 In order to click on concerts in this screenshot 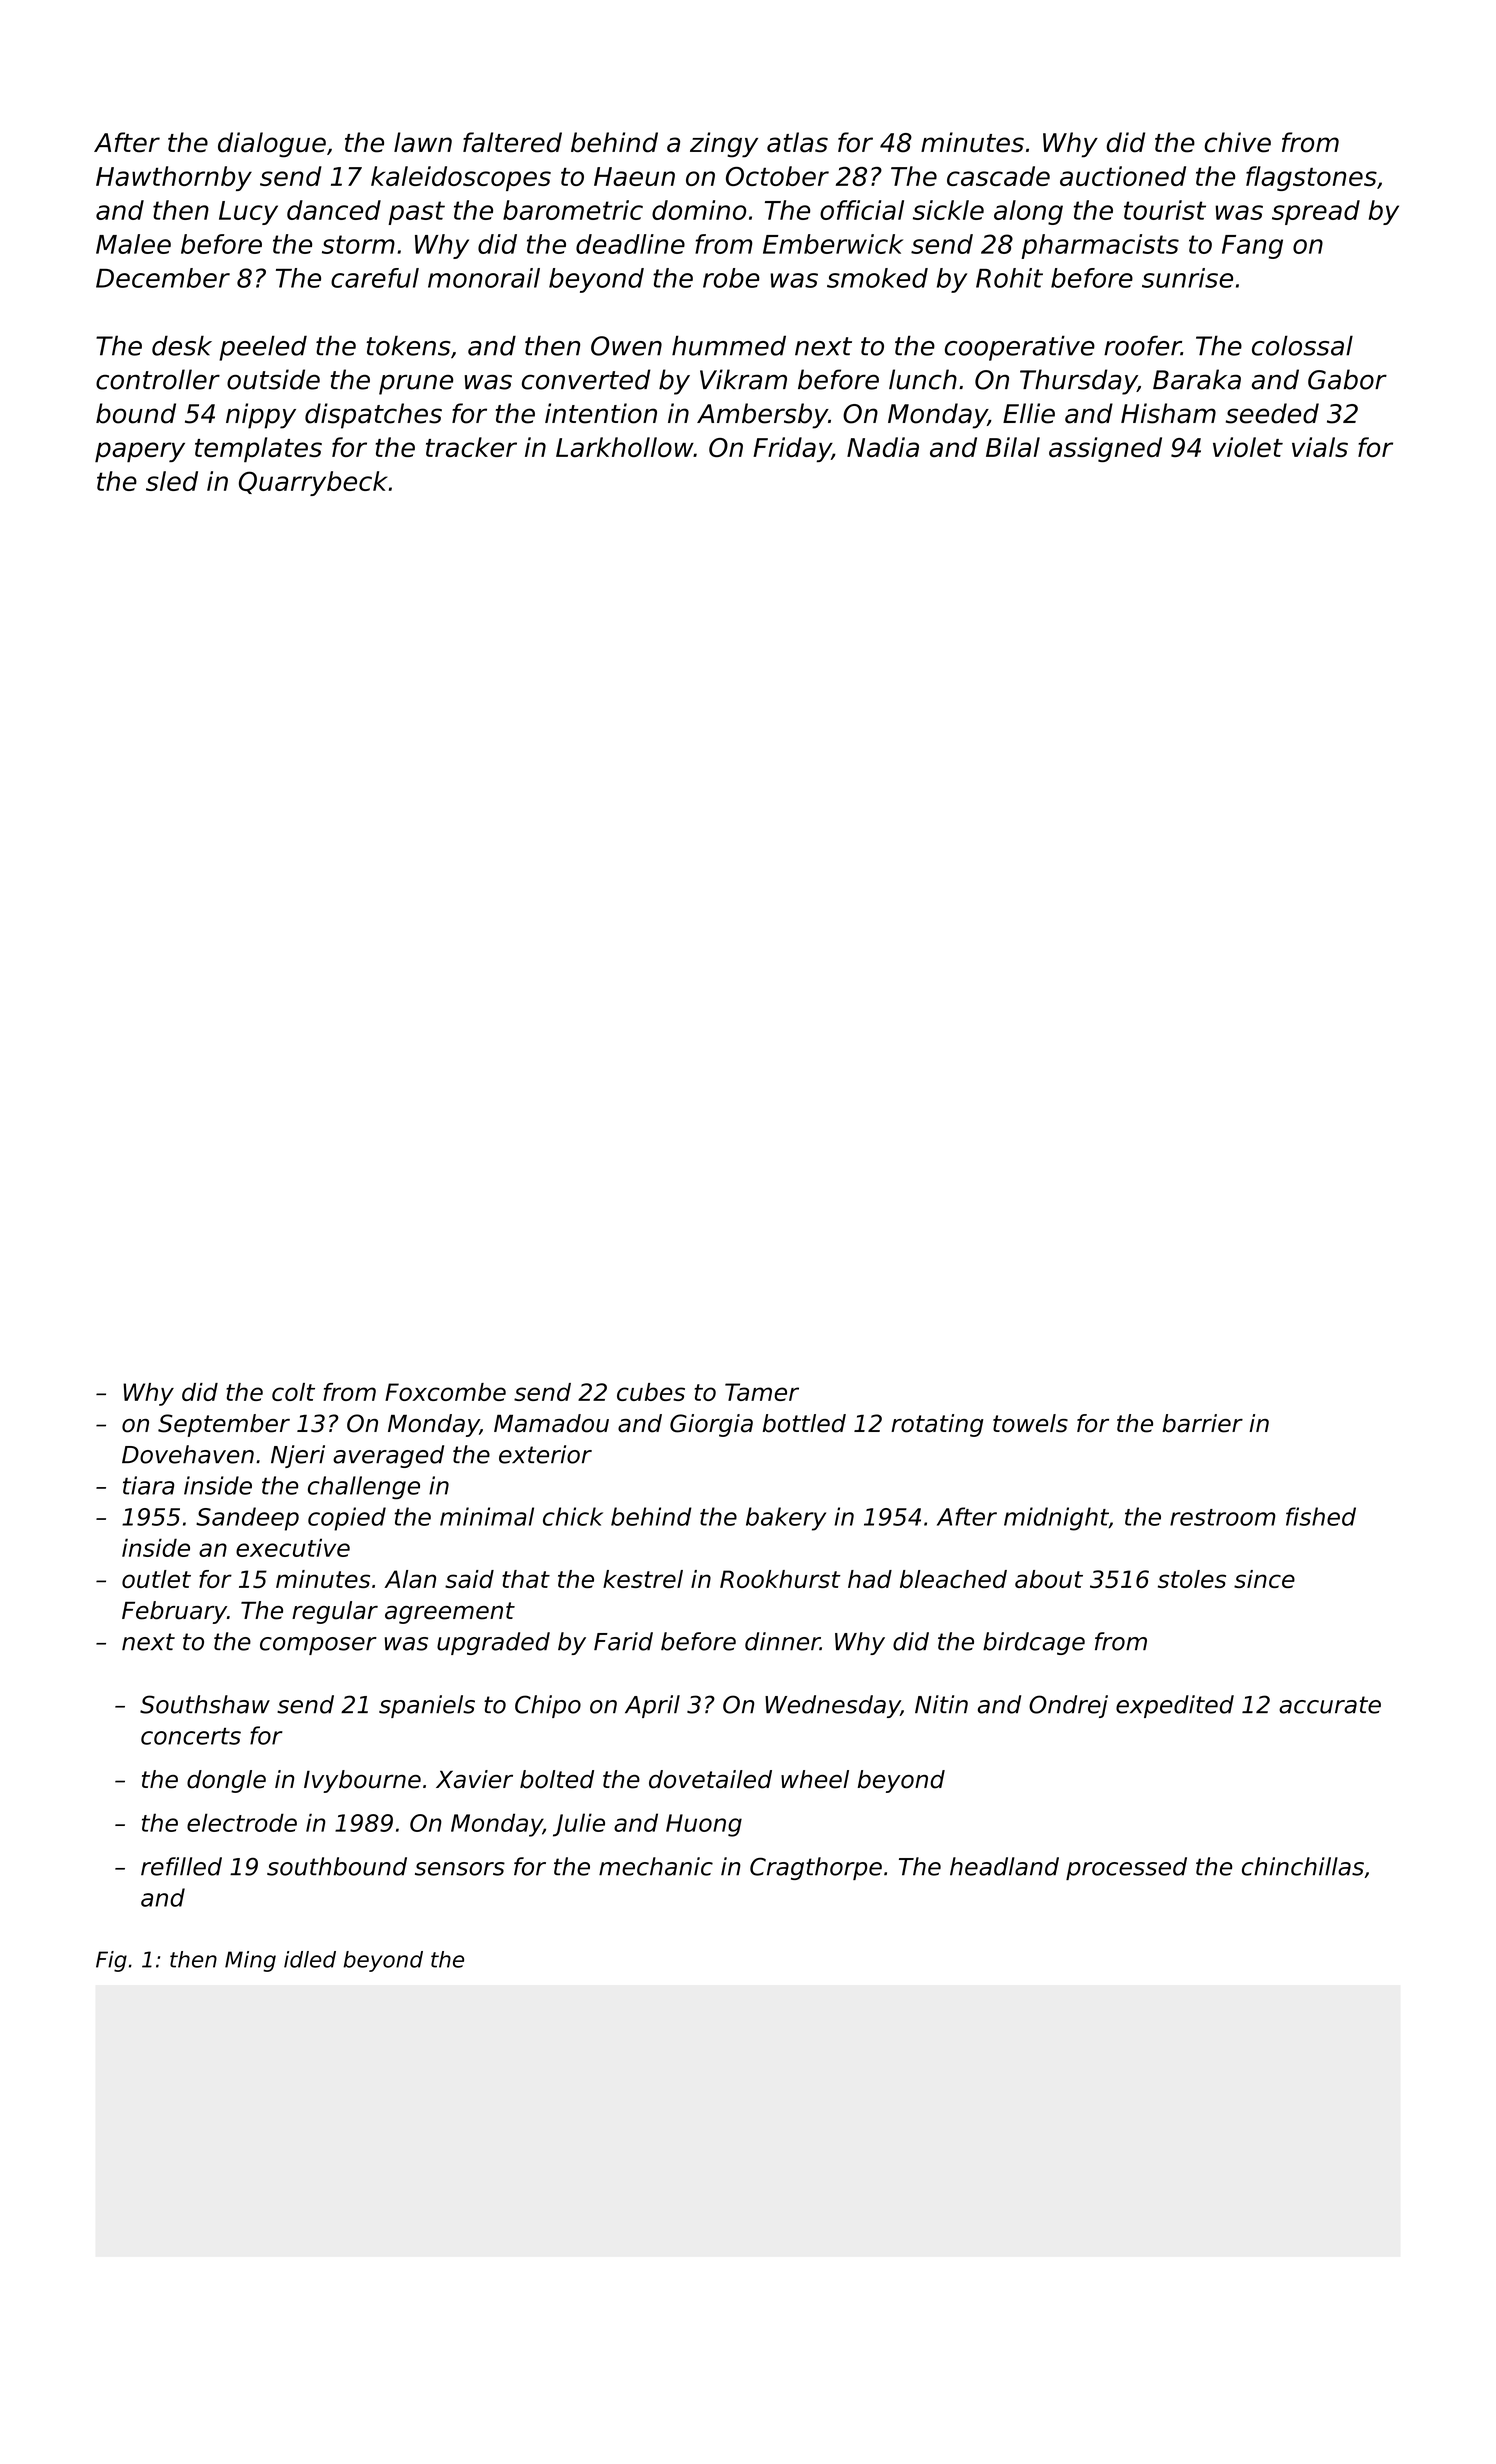, I will do `click(191, 1736)`.
